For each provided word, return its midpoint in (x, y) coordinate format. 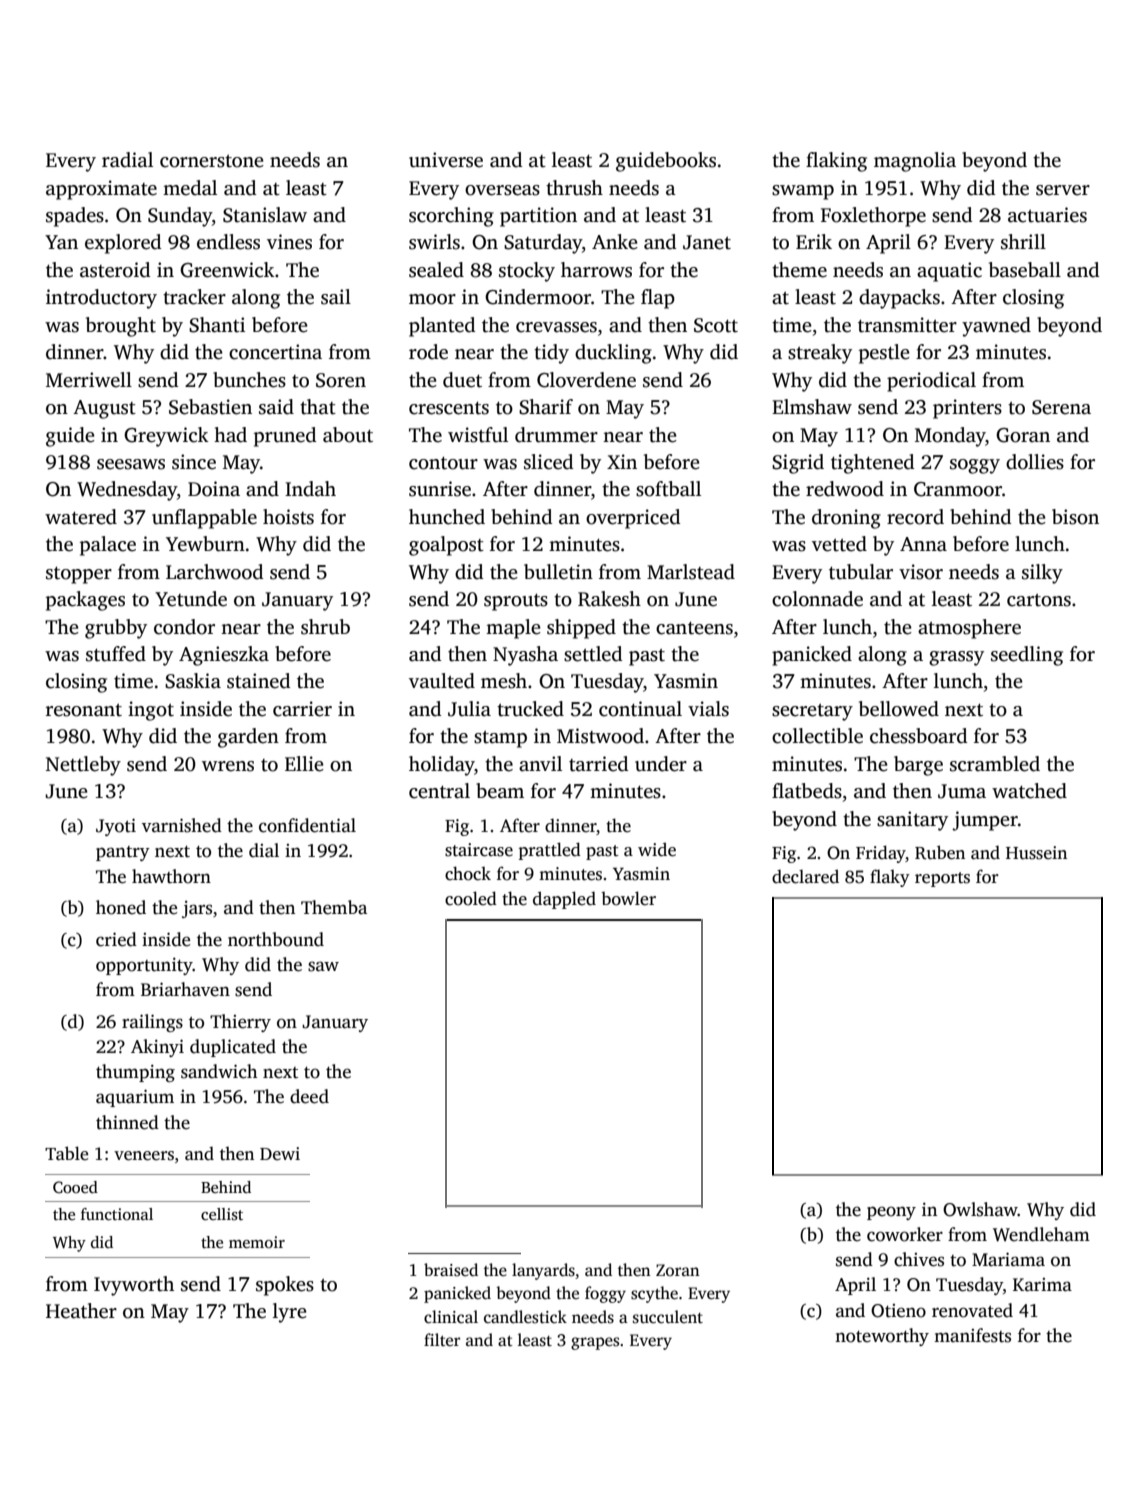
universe (446, 160)
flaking (836, 162)
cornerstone (212, 161)
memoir (257, 1242)
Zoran (678, 1270)
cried (116, 939)
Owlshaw (980, 1209)
